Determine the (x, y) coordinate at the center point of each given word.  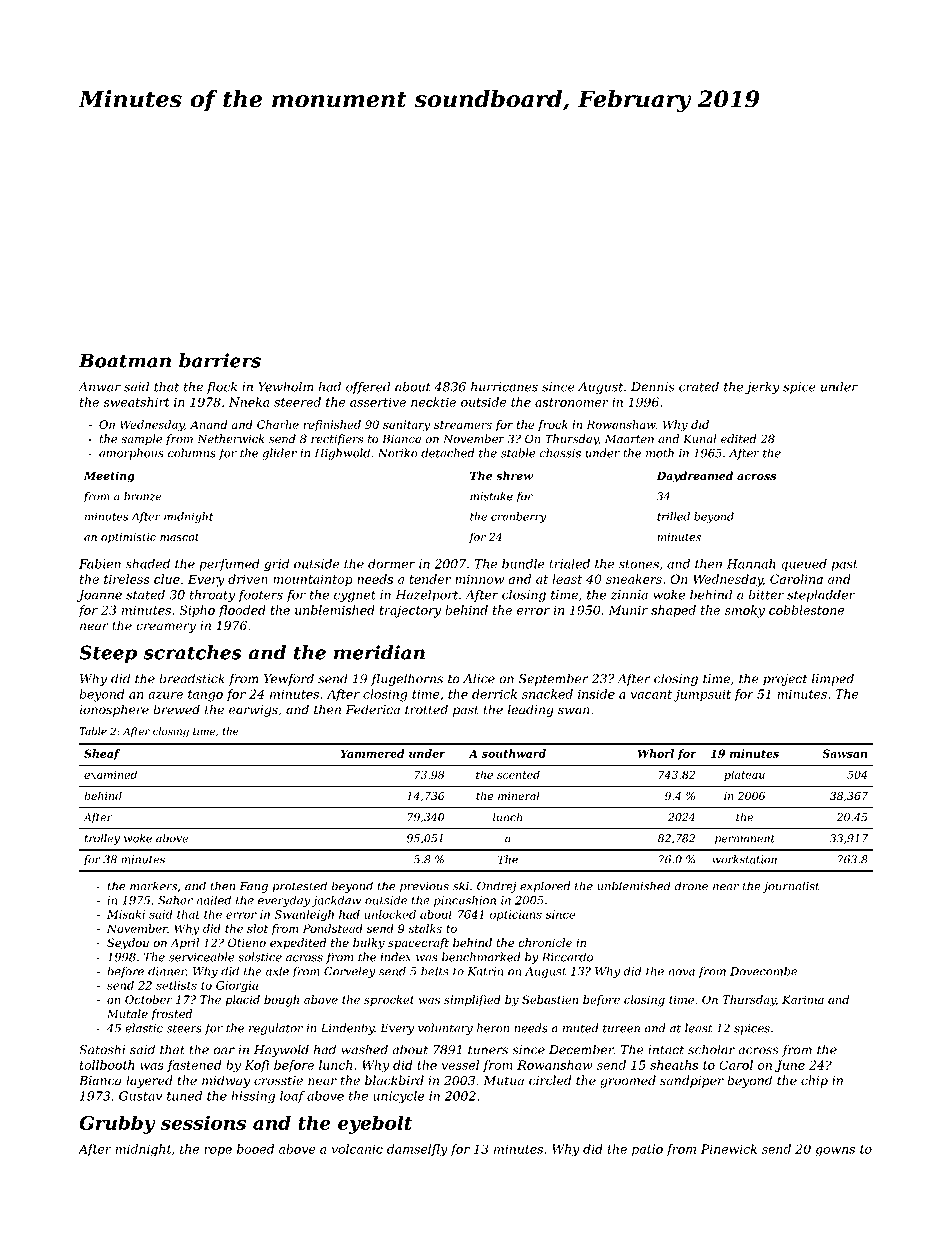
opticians (516, 915)
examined (110, 774)
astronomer (572, 402)
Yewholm (286, 386)
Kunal (700, 439)
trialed (569, 564)
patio (647, 1150)
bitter (766, 594)
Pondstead (333, 928)
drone (691, 886)
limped (833, 679)
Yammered (373, 753)
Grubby (117, 1124)
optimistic (128, 538)
